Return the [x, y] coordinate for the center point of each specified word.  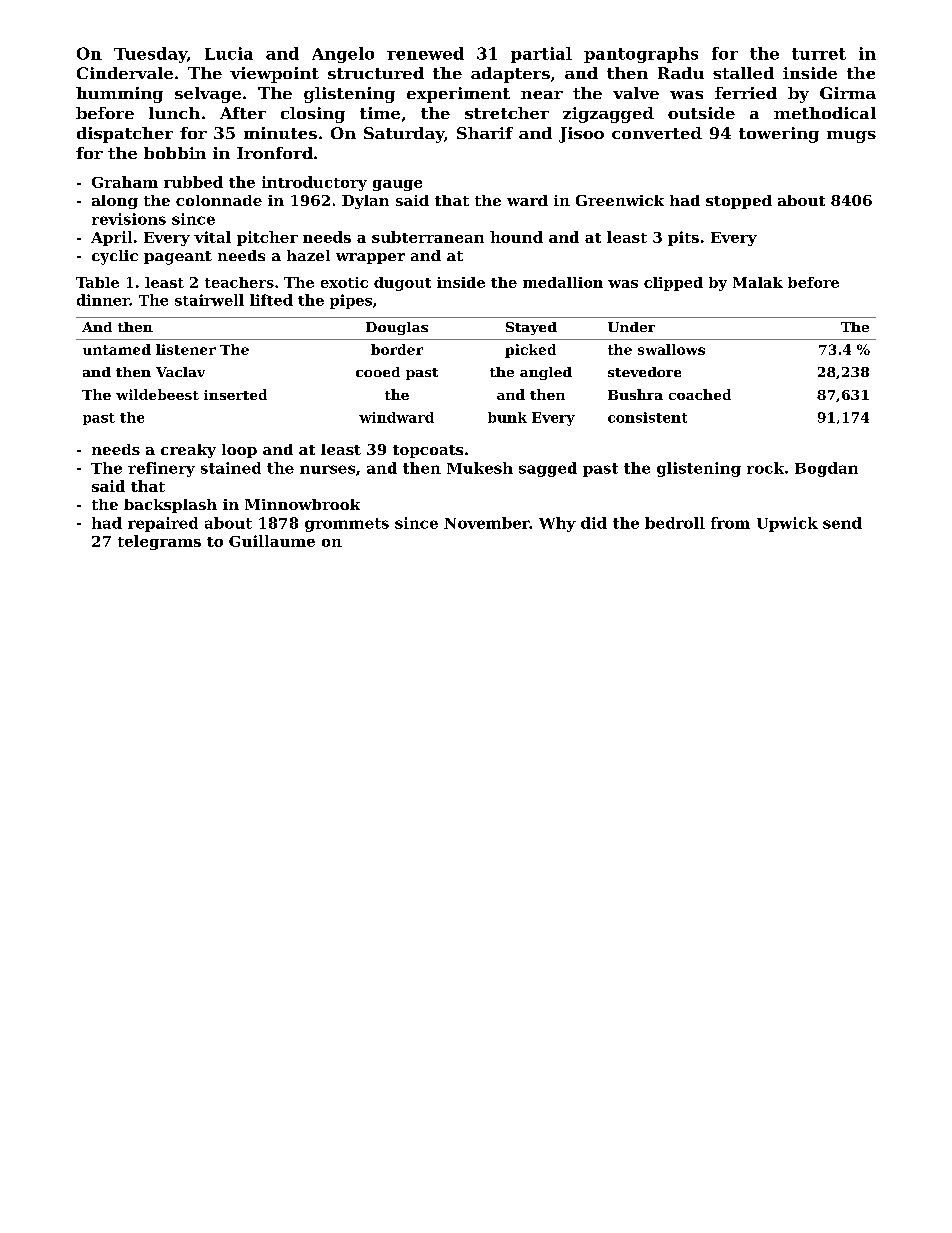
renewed [425, 53]
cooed [378, 372]
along [115, 202]
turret [819, 54]
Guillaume [272, 541]
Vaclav [180, 372]
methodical [825, 113]
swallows [671, 349]
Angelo [343, 55]
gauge [397, 185]
